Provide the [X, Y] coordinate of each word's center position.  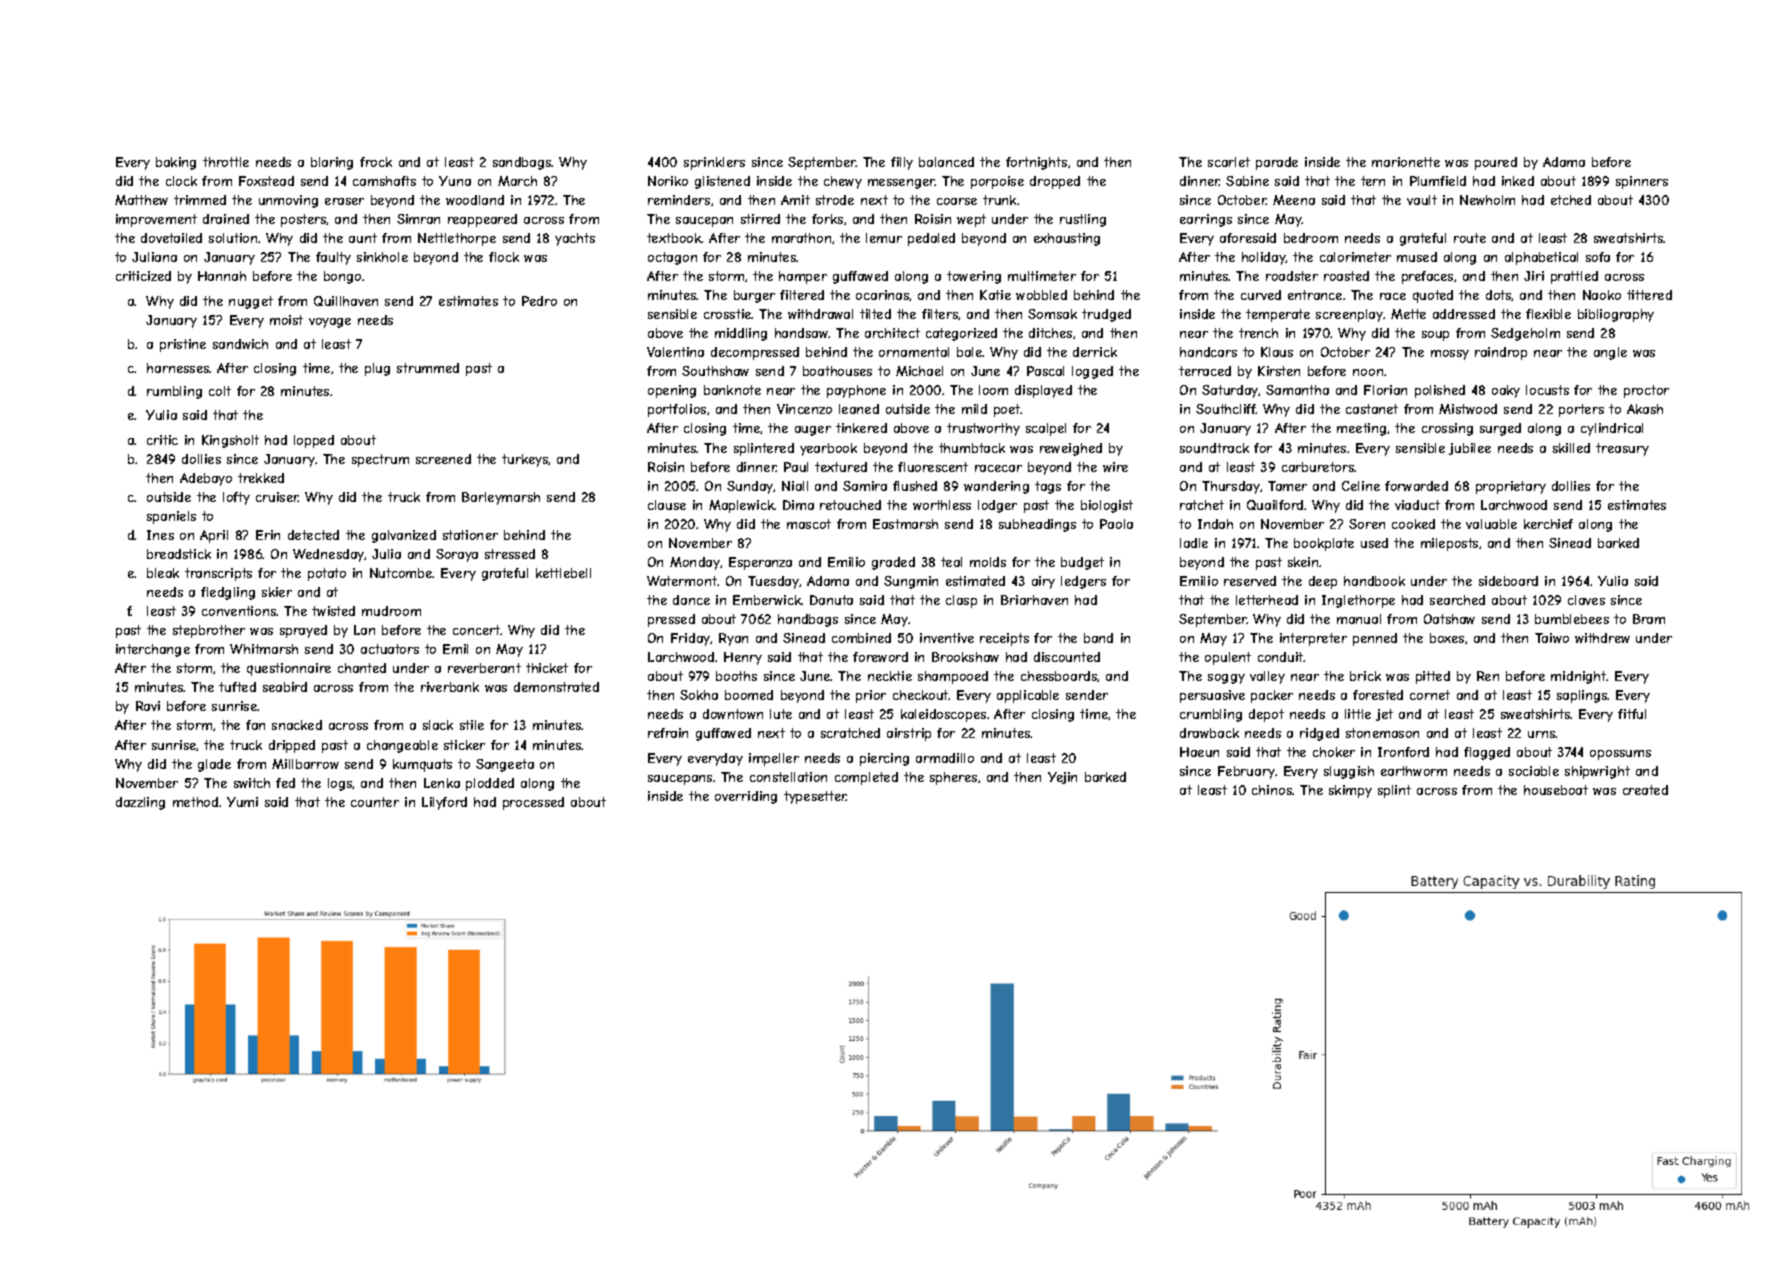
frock [376, 162]
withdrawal [820, 314]
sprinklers [714, 163]
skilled [1571, 448]
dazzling [140, 803]
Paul [796, 467]
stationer [470, 535]
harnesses [178, 368]
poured [1496, 163]
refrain [668, 733]
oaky [1506, 391]
